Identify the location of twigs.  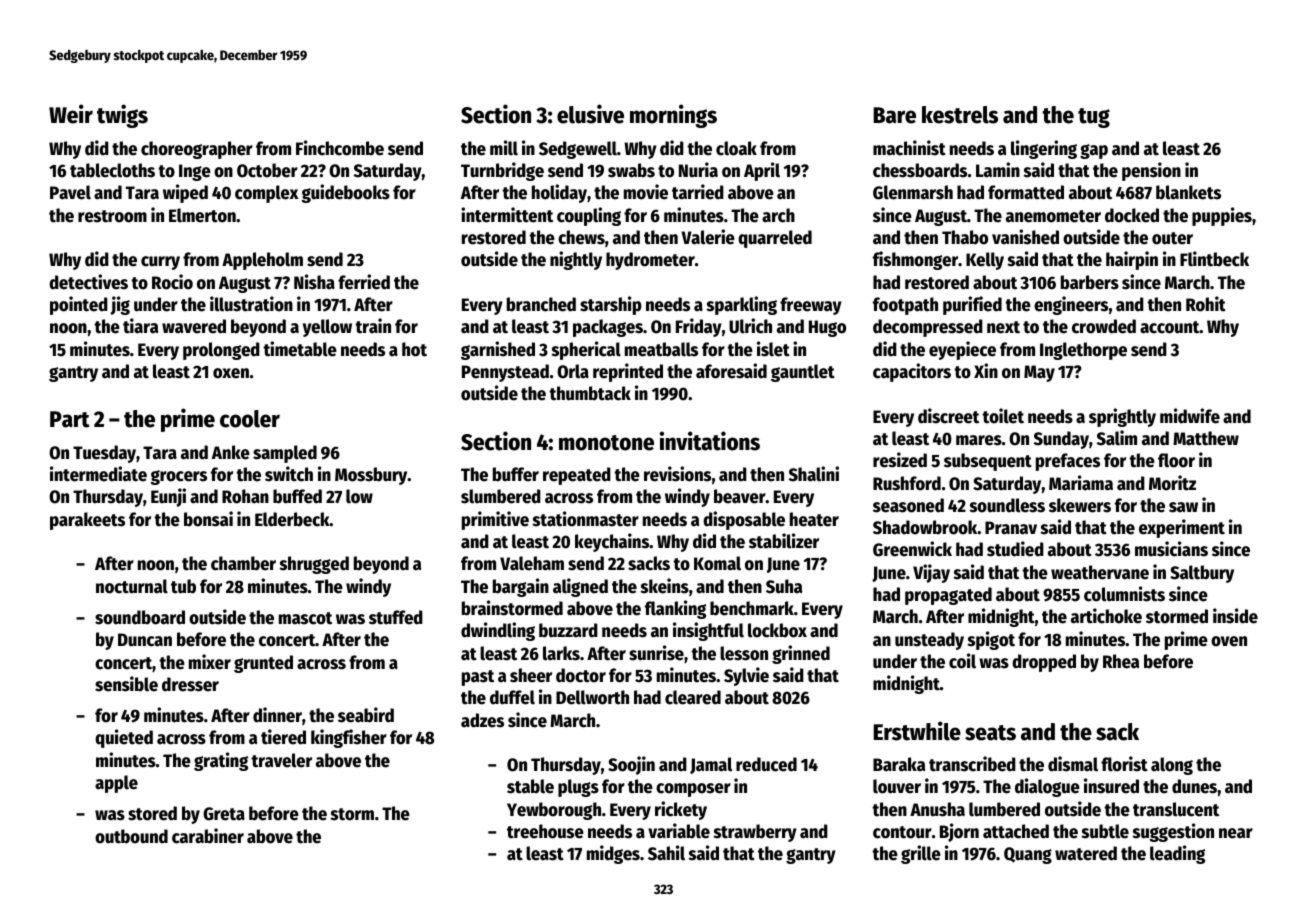
(122, 116).
